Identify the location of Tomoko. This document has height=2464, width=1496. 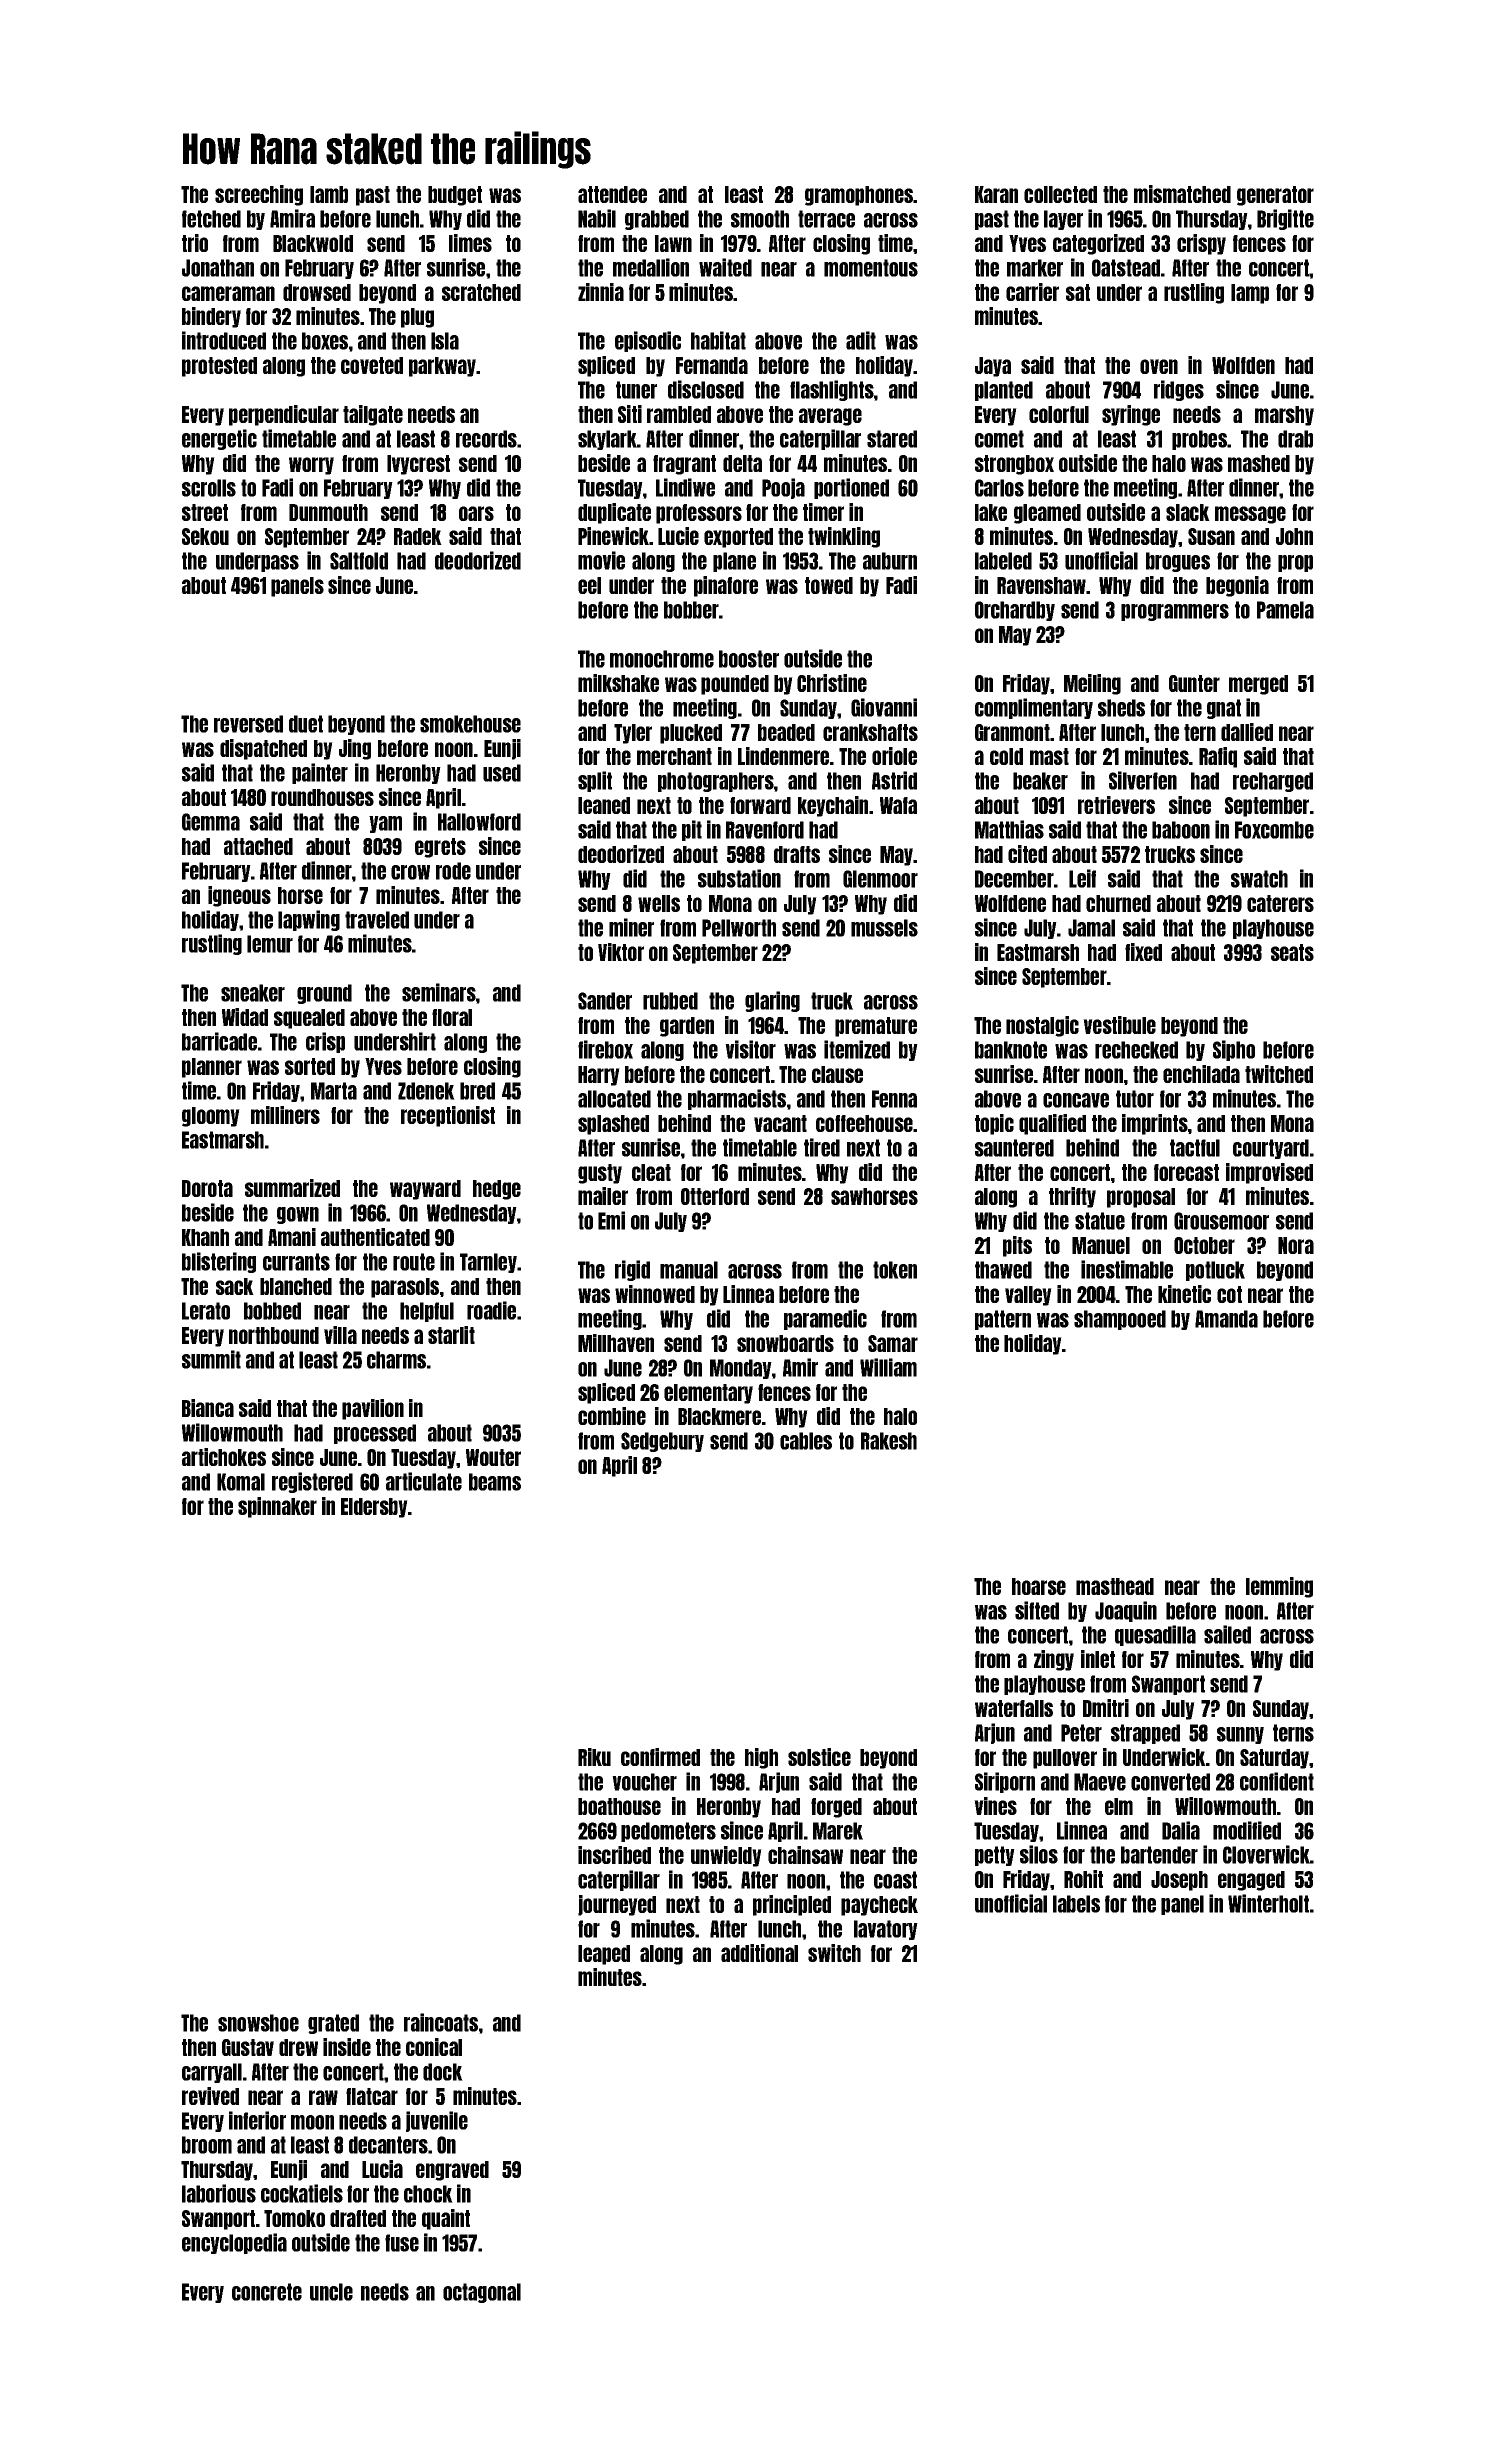
(294, 2218).
